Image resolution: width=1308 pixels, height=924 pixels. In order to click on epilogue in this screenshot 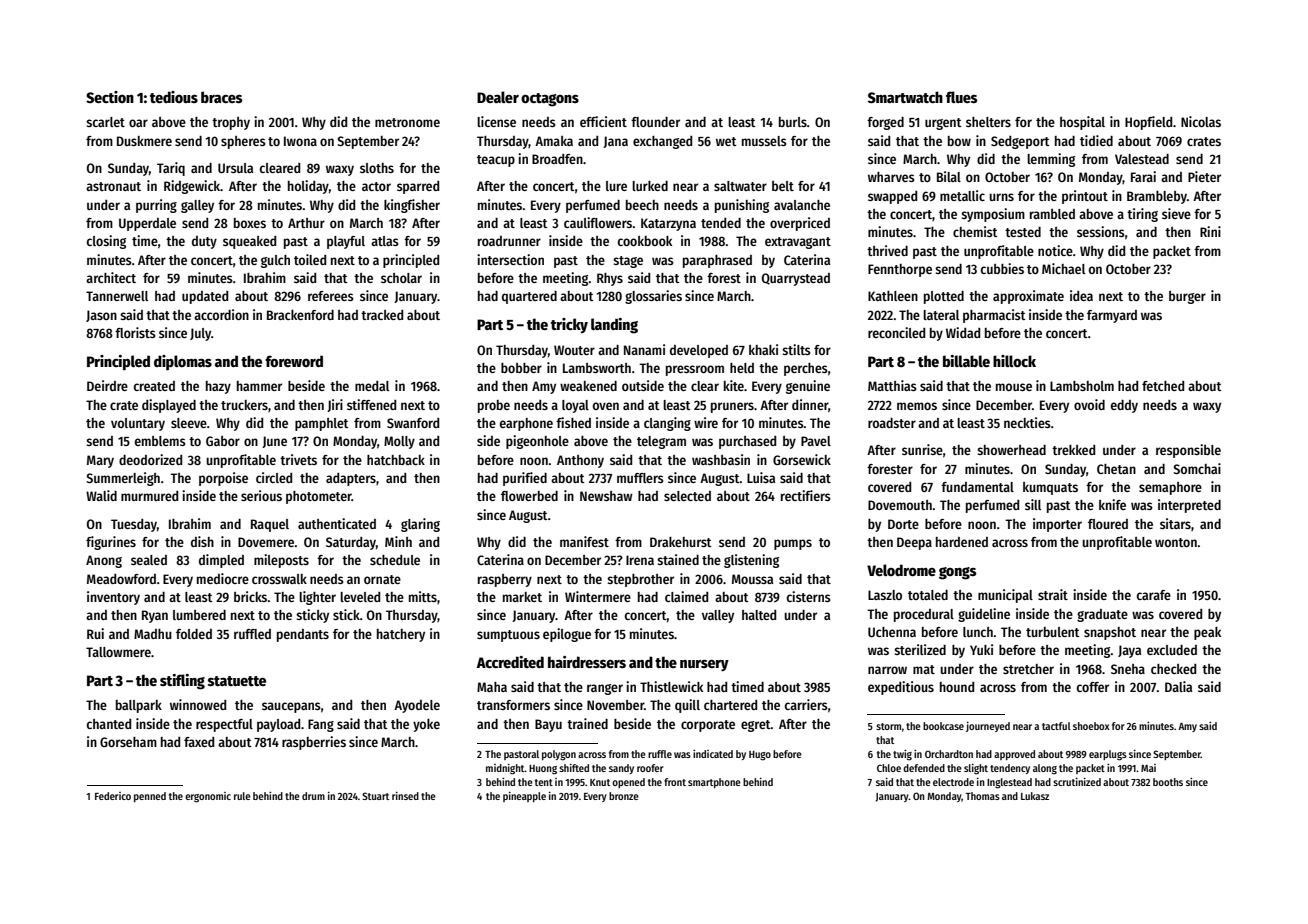, I will do `click(567, 635)`.
